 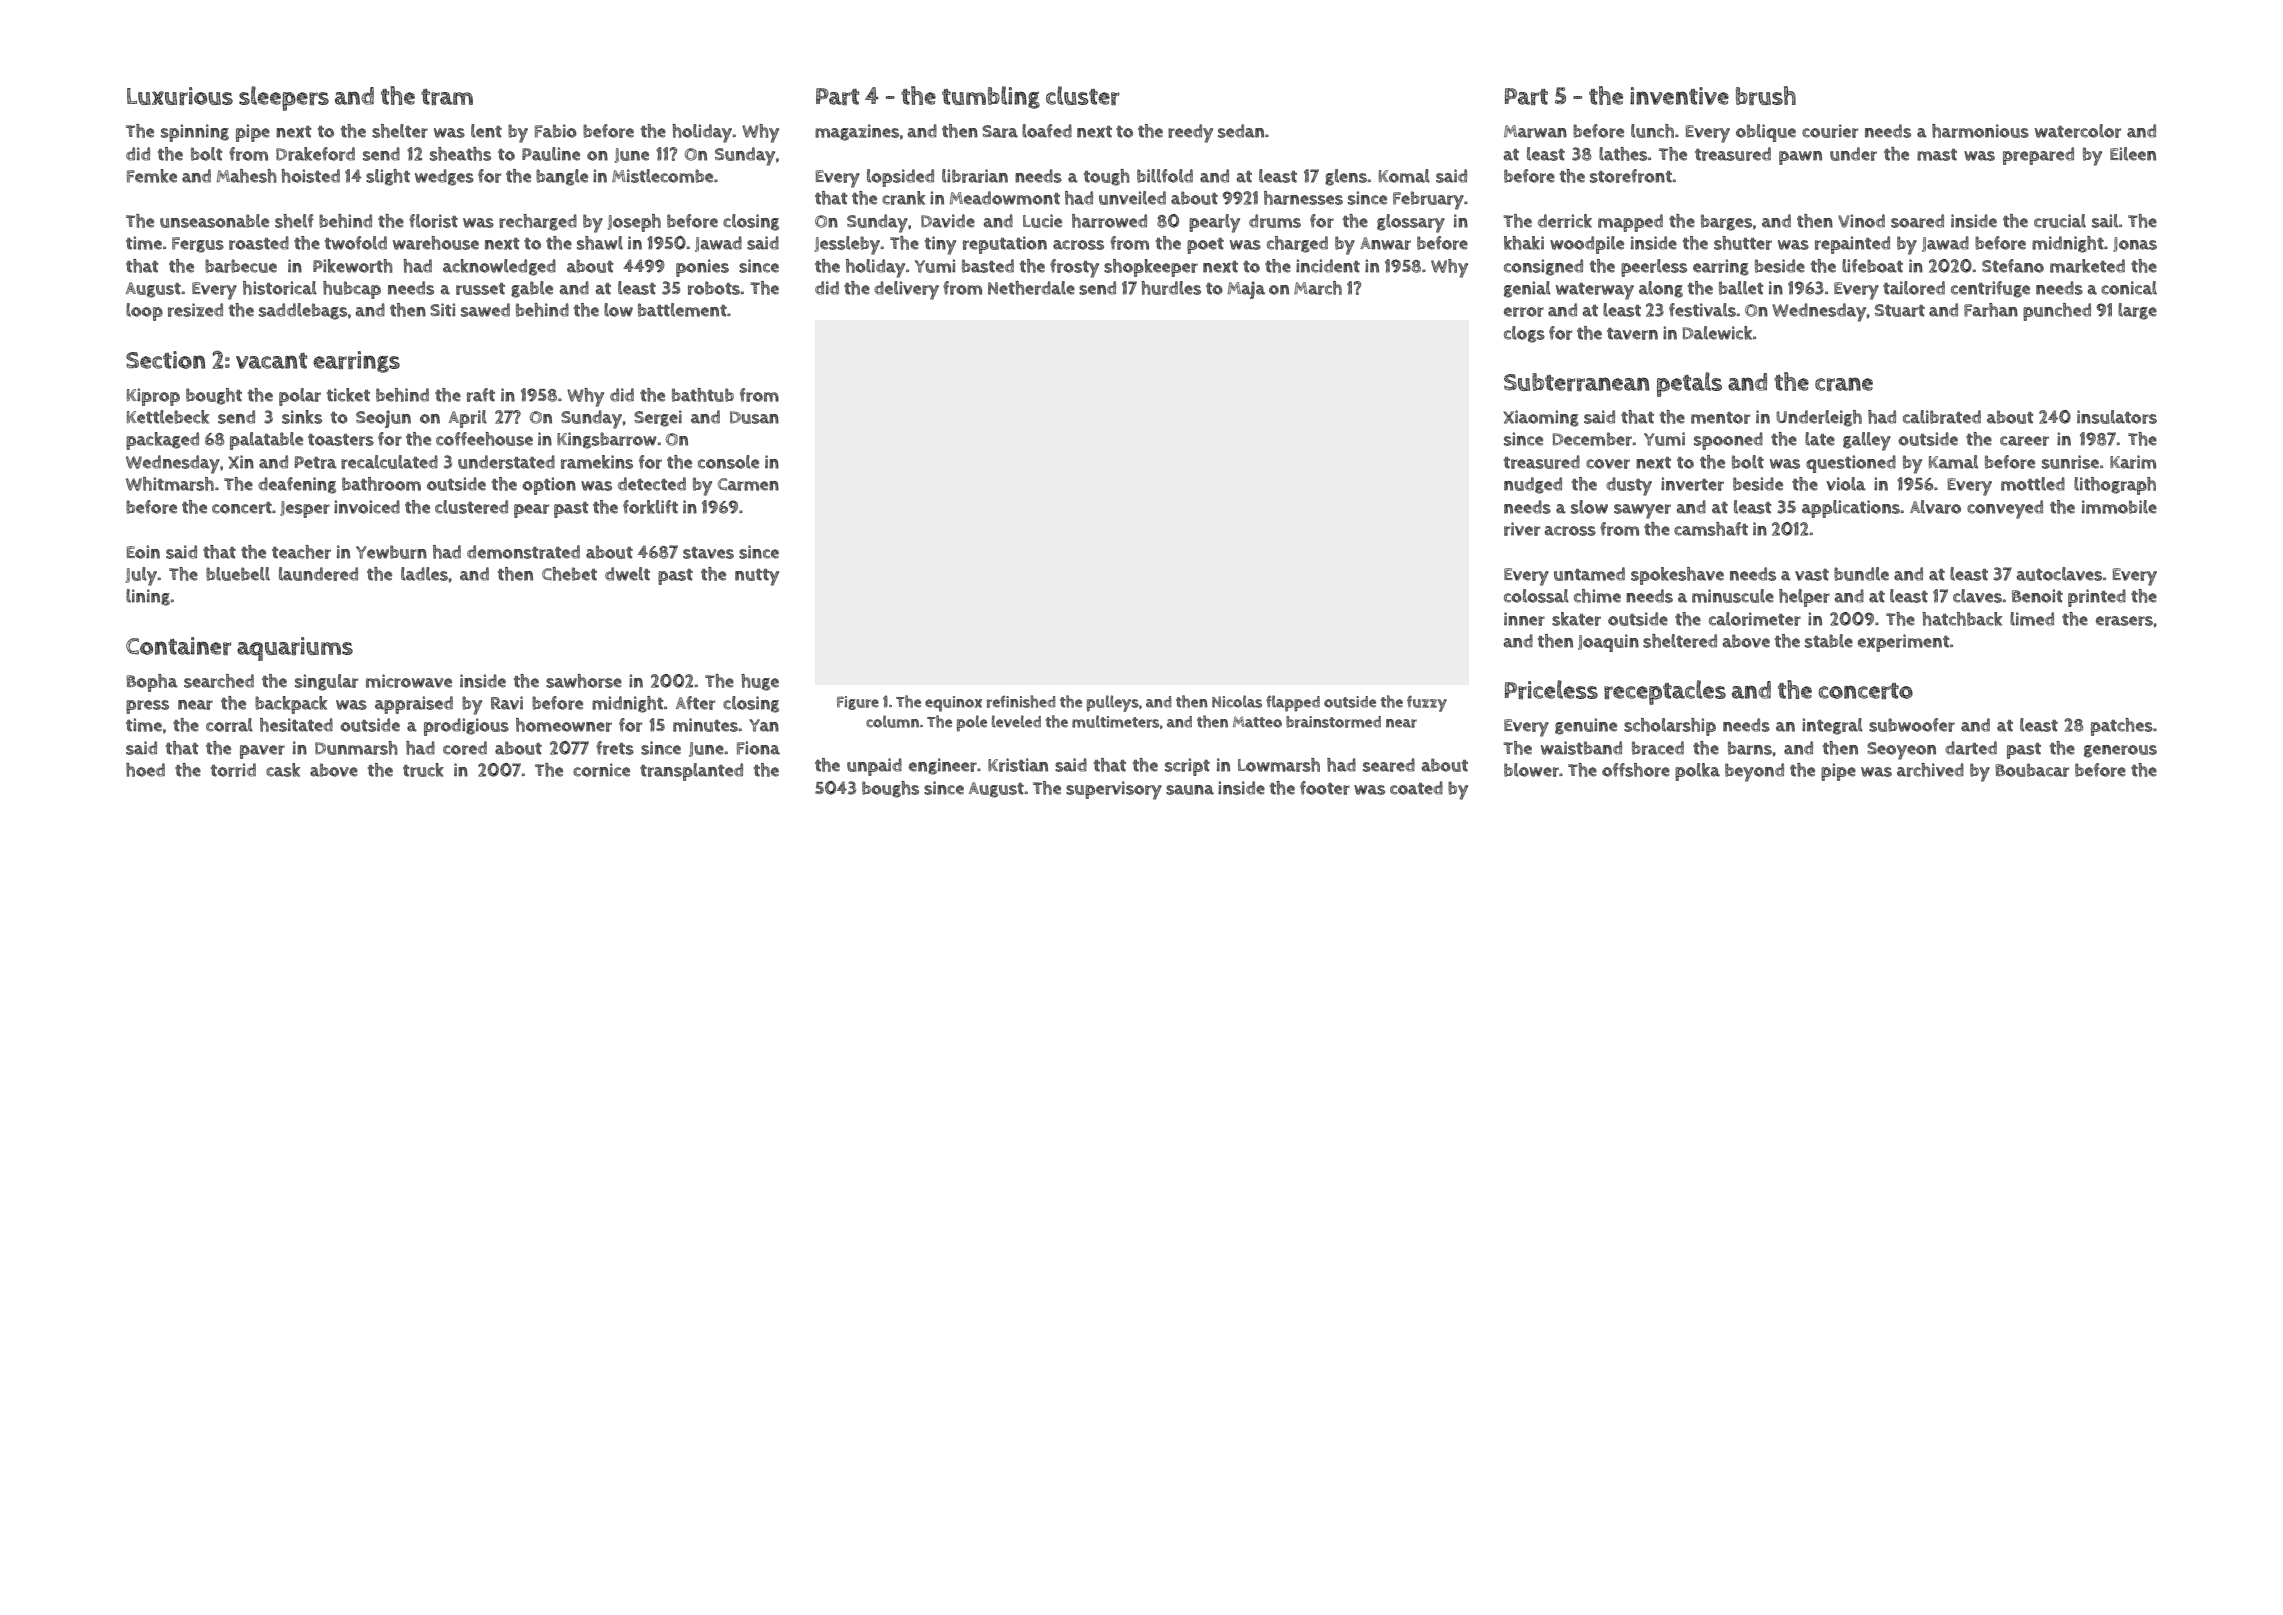 What do you see at coordinates (447, 97) in the screenshot?
I see `tram` at bounding box center [447, 97].
